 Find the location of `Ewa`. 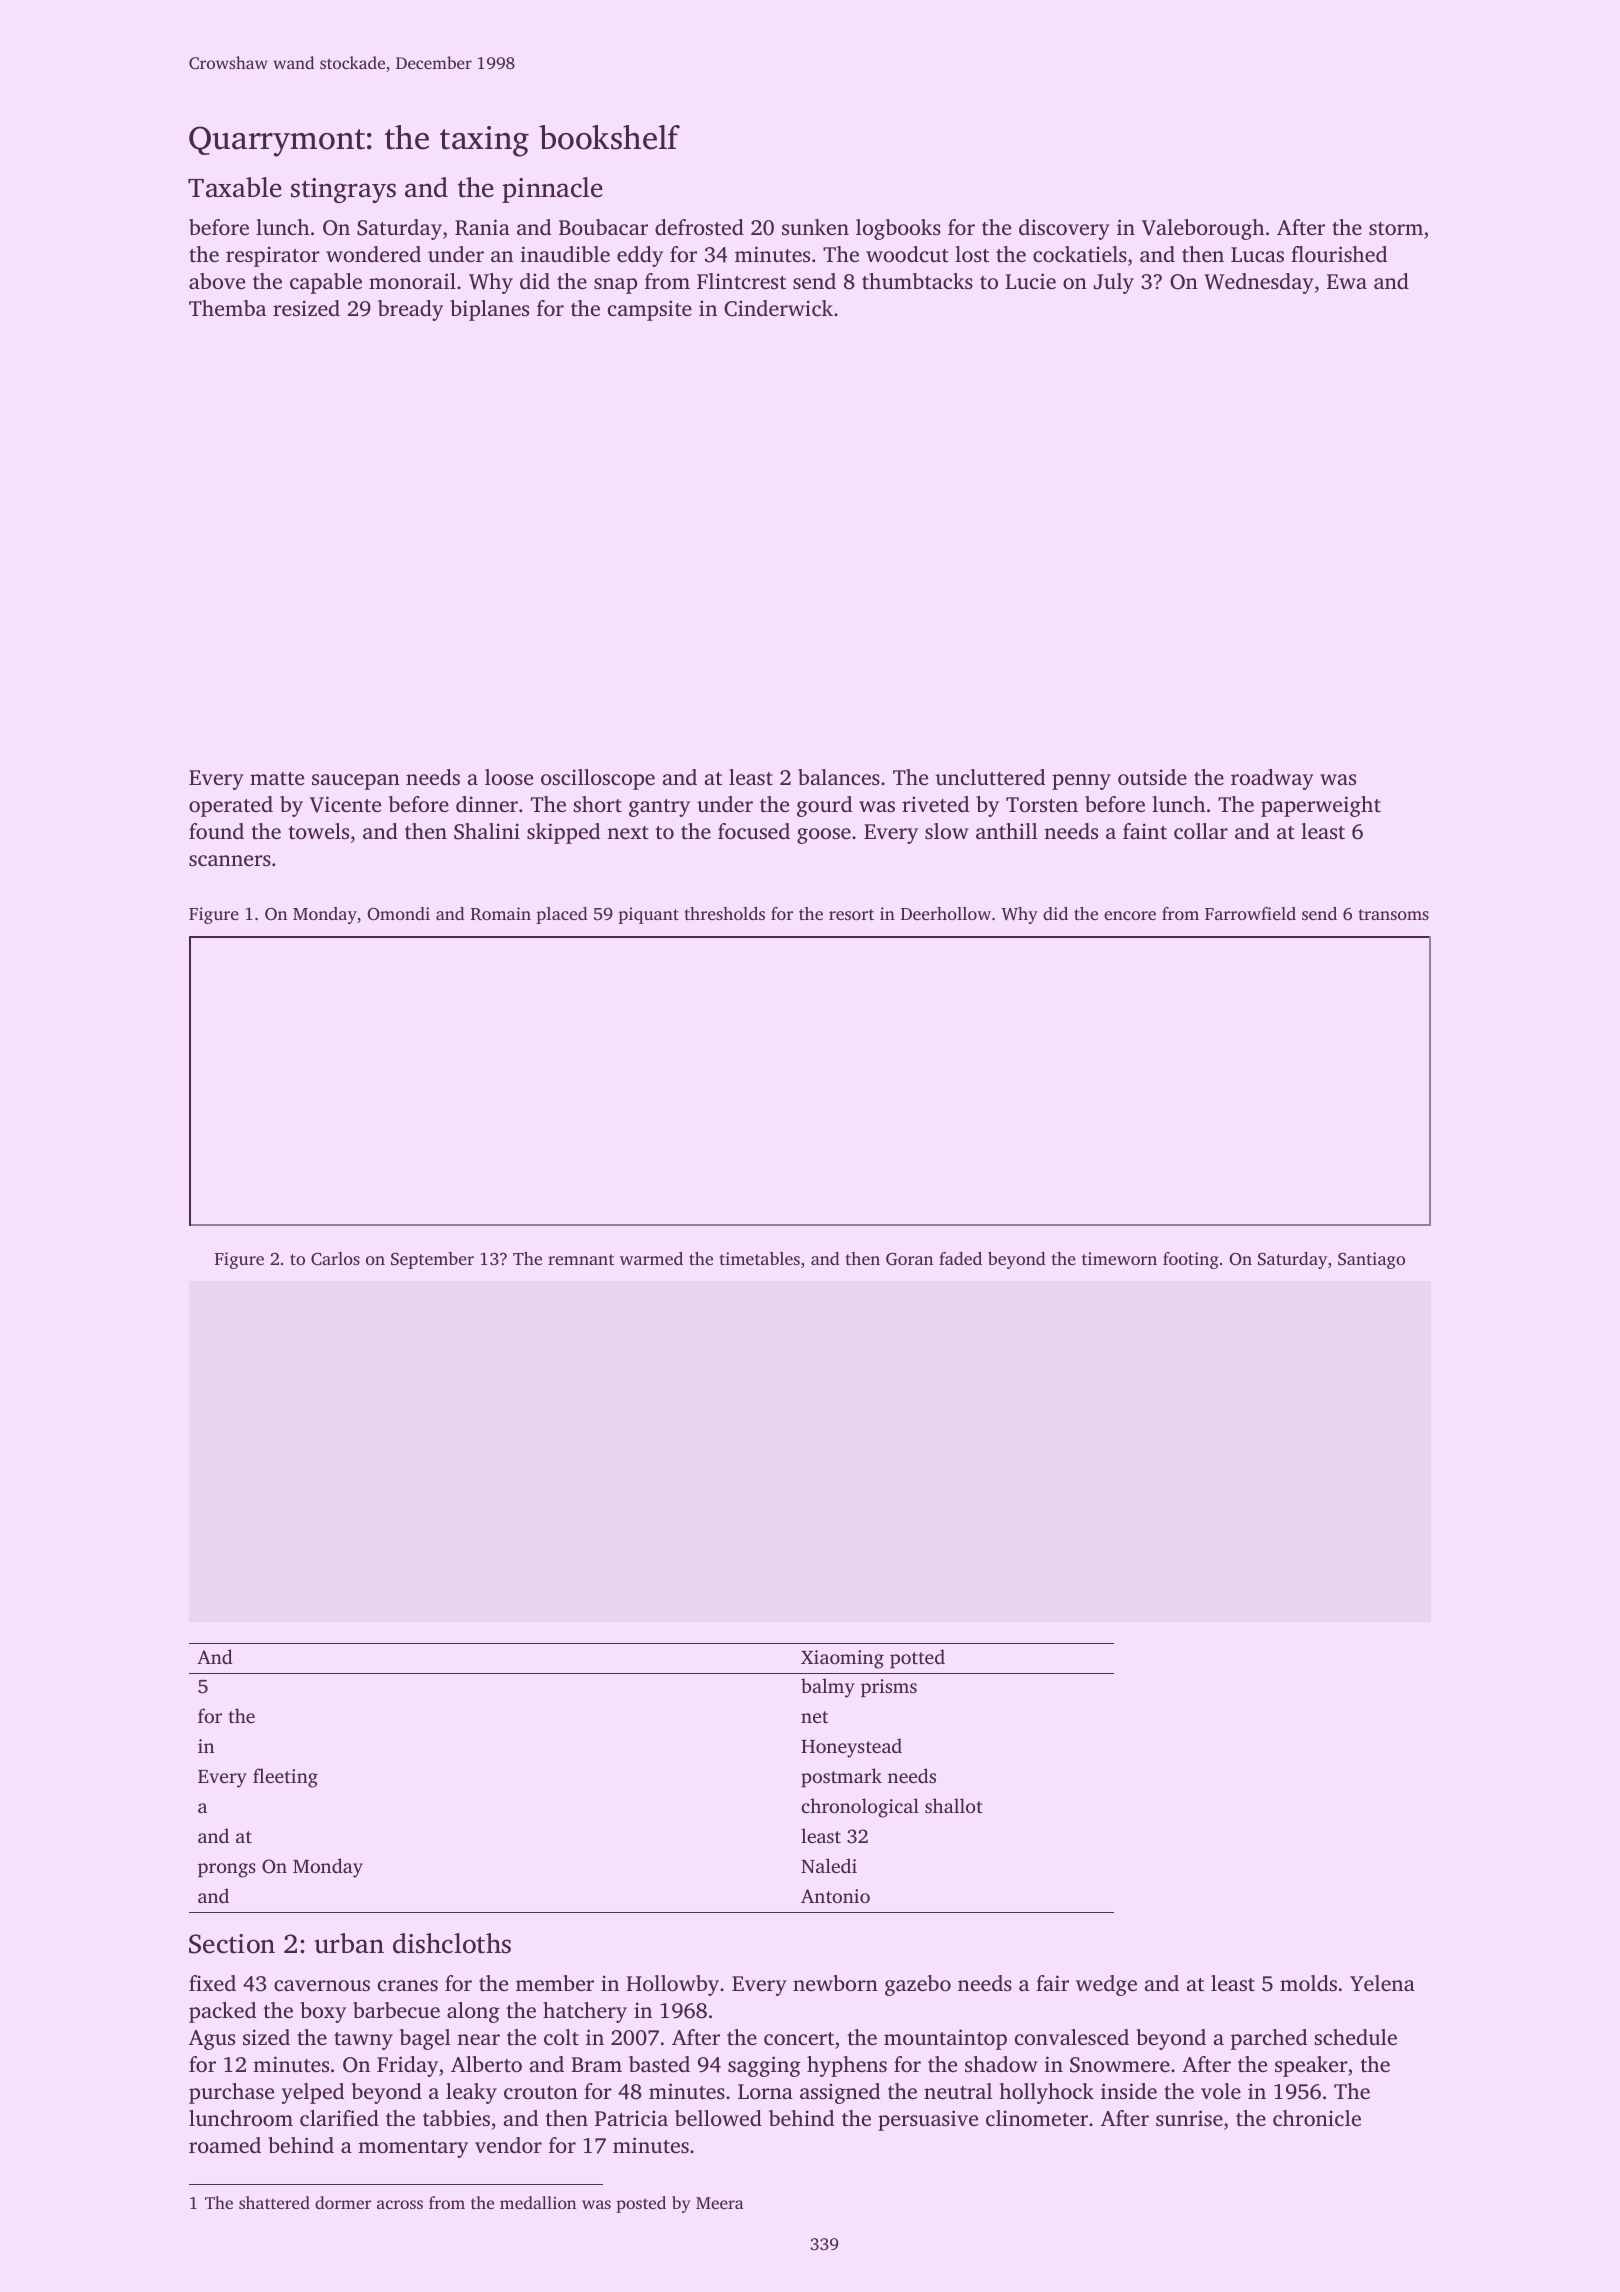

Ewa is located at coordinates (1347, 281).
